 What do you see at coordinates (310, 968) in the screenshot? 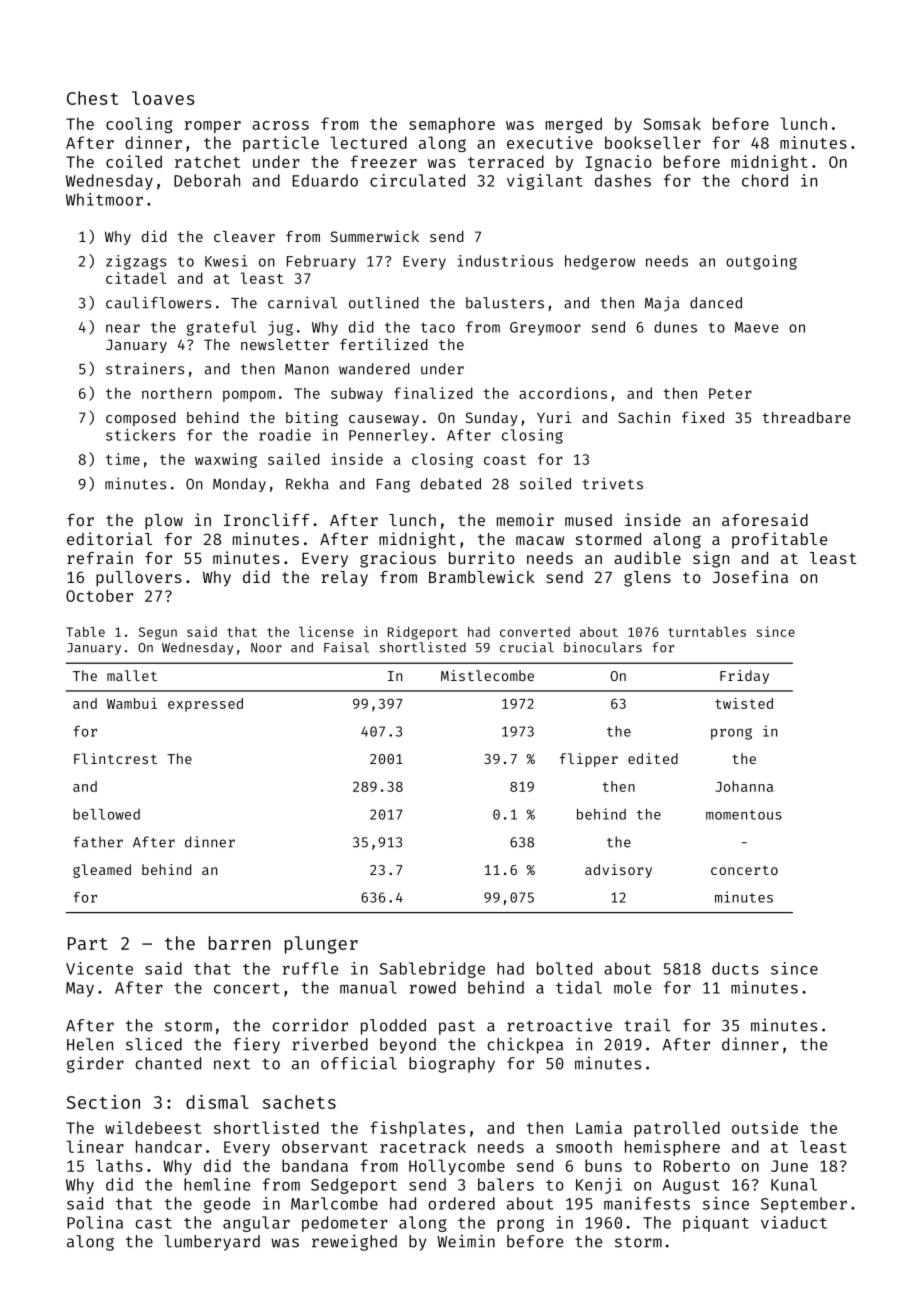
I see `ruffle` at bounding box center [310, 968].
